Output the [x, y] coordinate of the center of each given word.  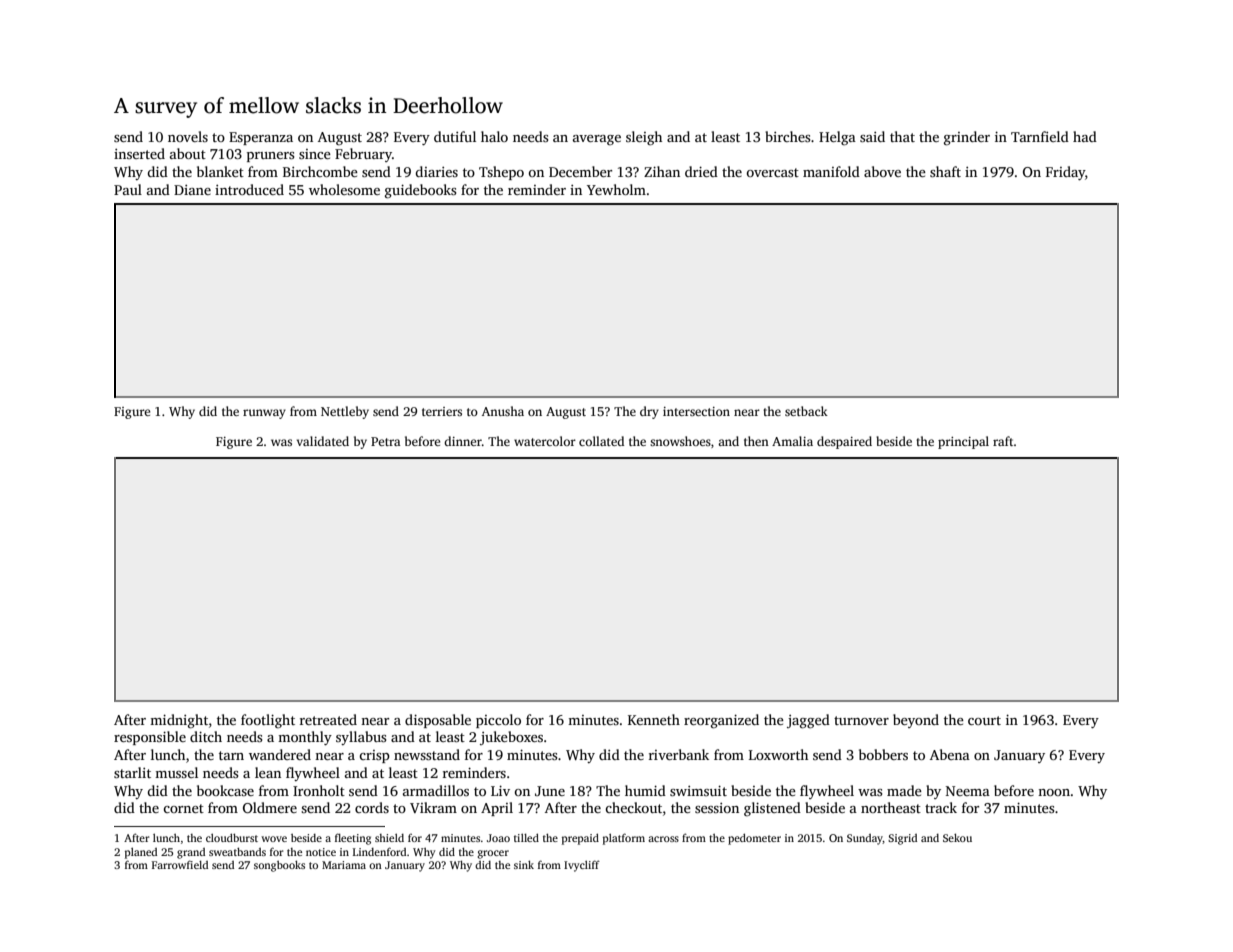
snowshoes [680, 441]
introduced [249, 189]
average [597, 140]
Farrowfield [180, 864]
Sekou [957, 837]
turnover [861, 720]
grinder [967, 138]
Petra [386, 441]
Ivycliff [582, 866]
